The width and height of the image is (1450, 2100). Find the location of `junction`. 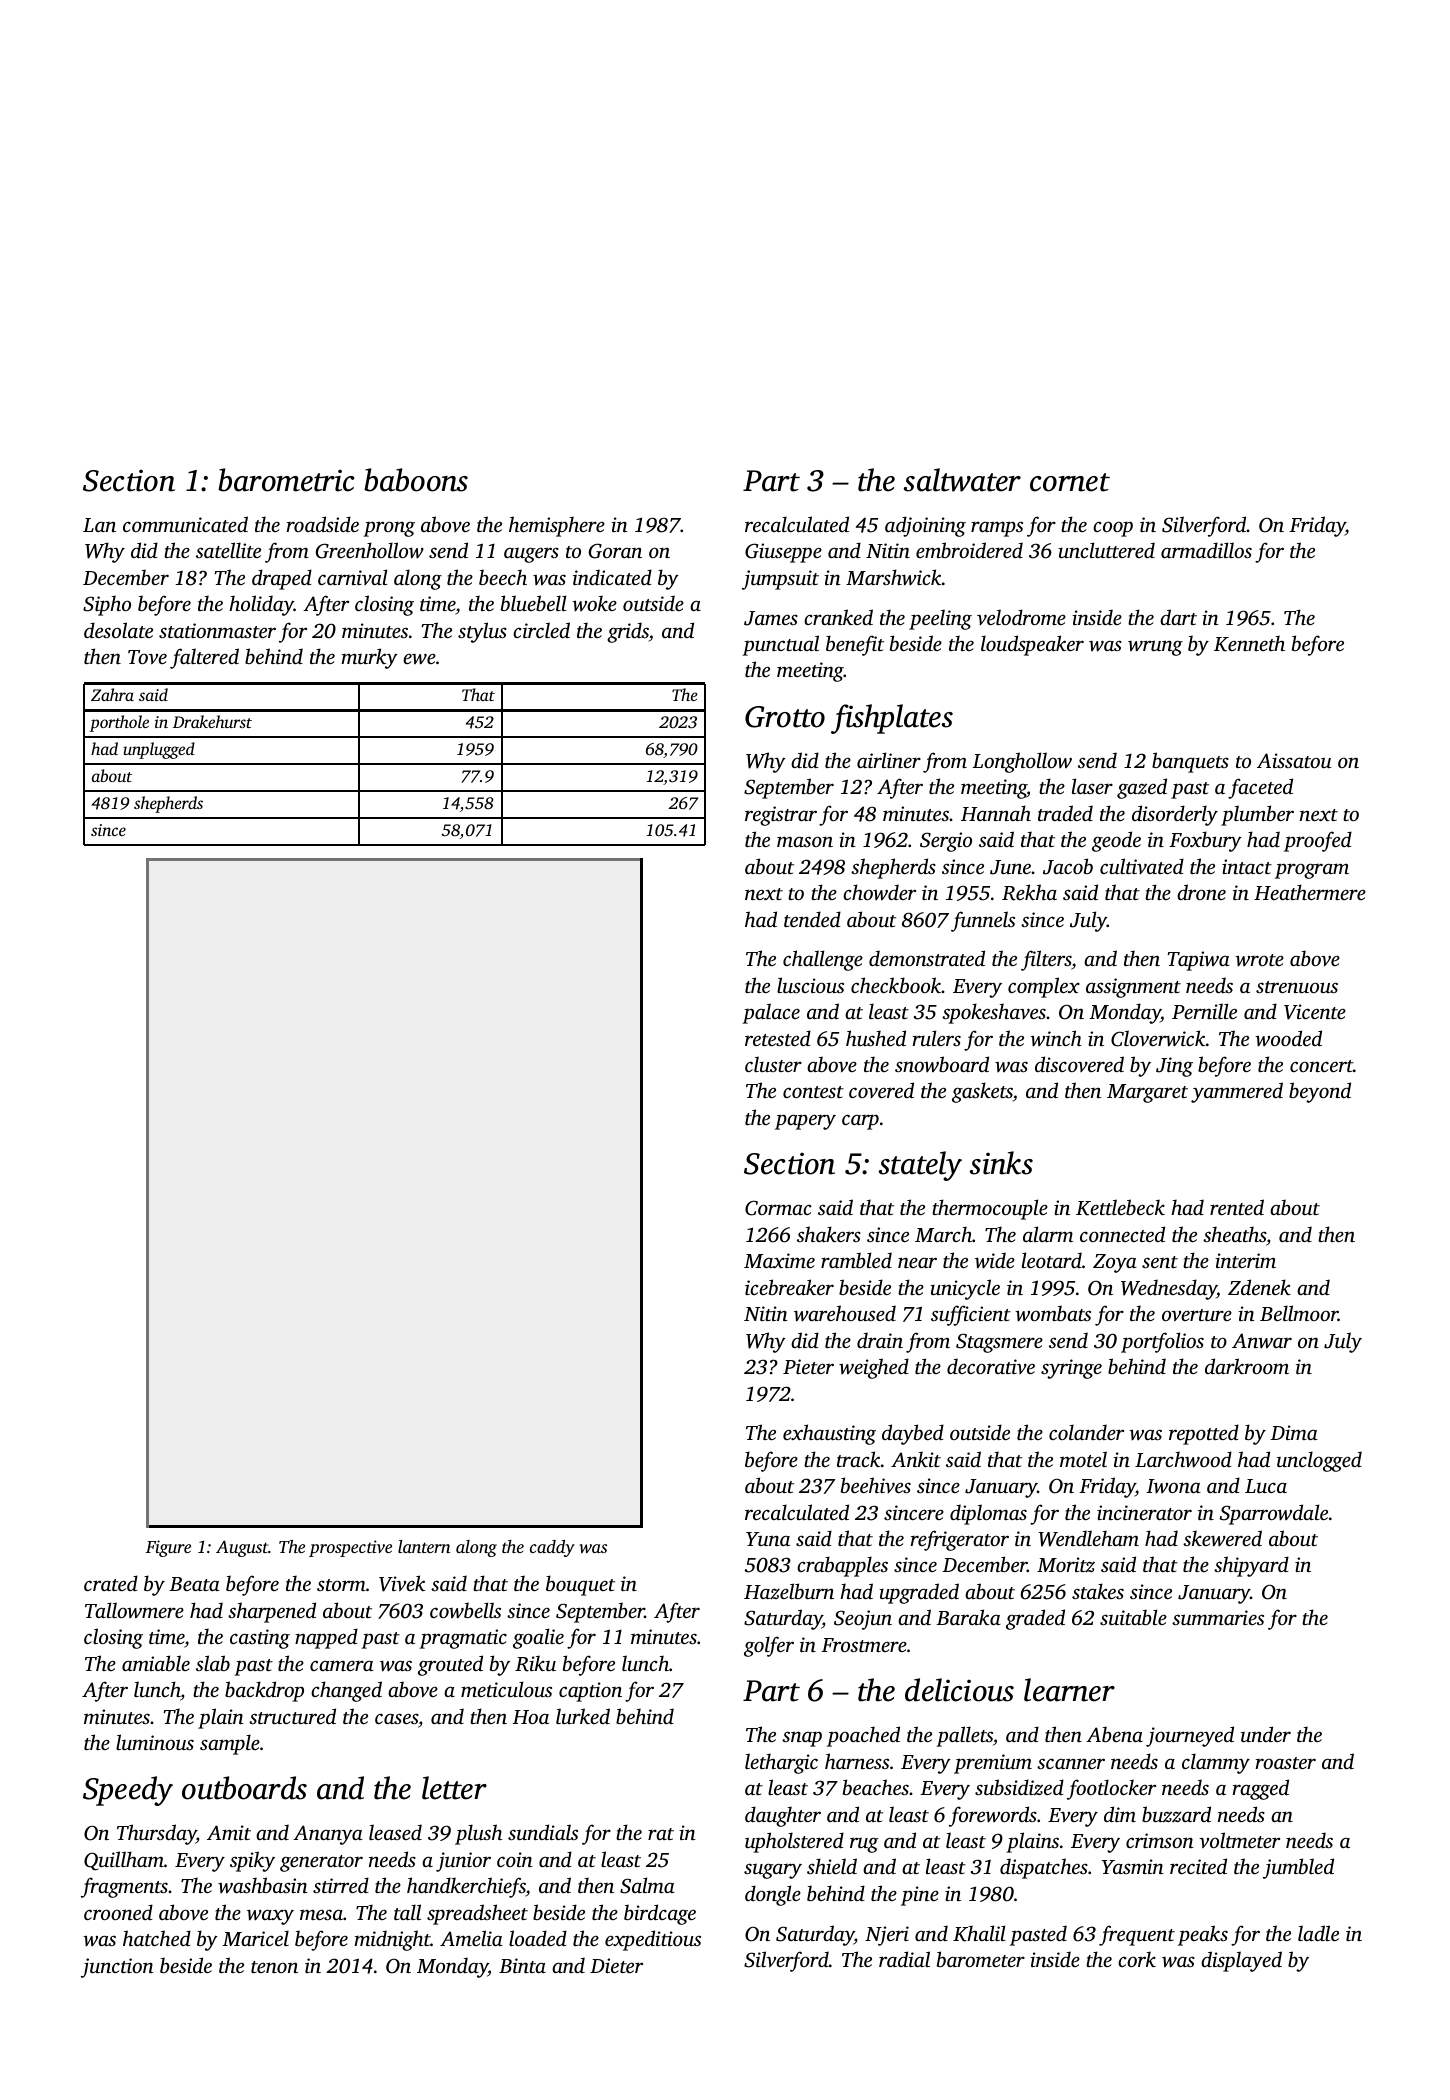

junction is located at coordinates (117, 1968).
